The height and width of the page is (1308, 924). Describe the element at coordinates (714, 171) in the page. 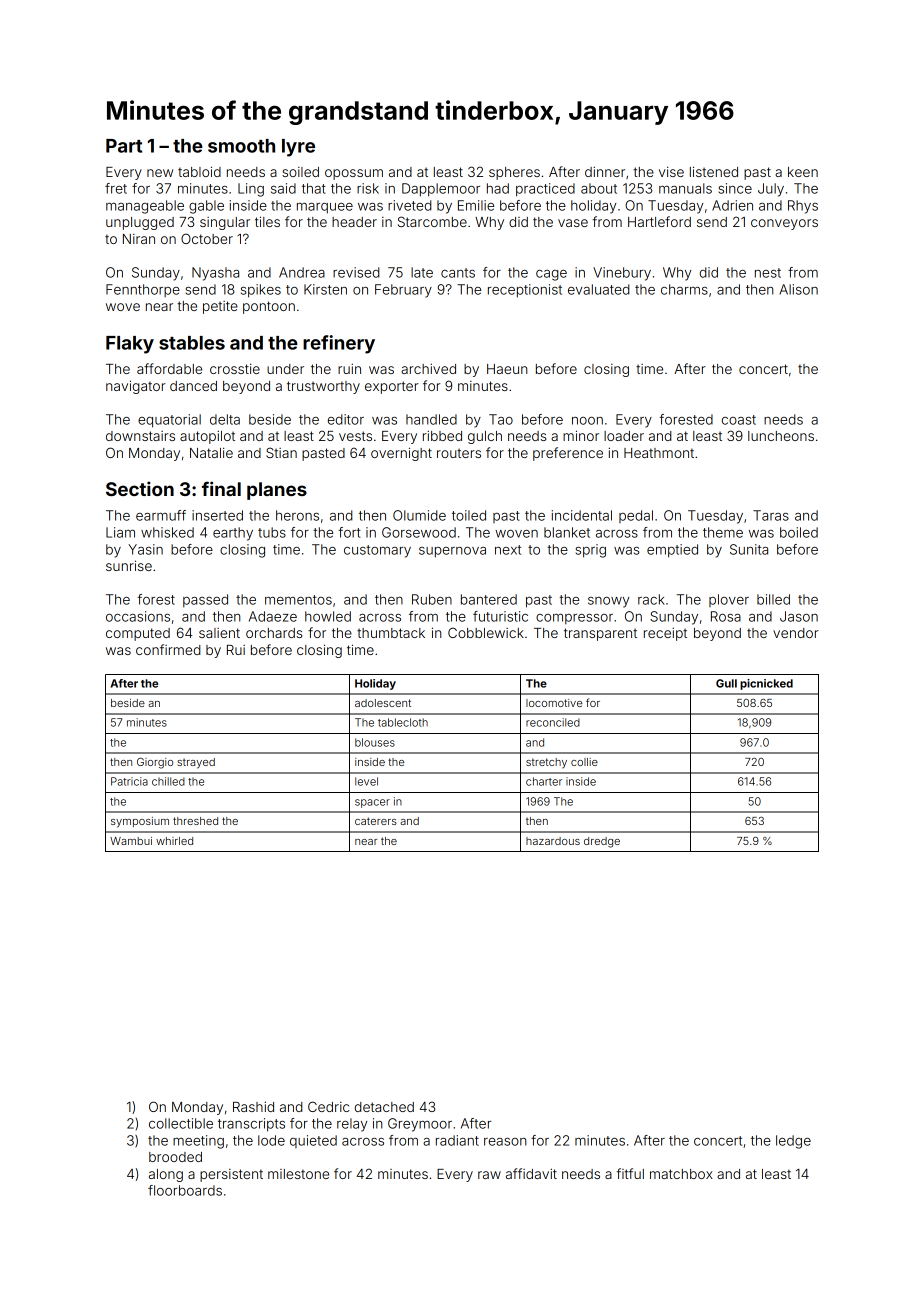

I see `listened` at that location.
